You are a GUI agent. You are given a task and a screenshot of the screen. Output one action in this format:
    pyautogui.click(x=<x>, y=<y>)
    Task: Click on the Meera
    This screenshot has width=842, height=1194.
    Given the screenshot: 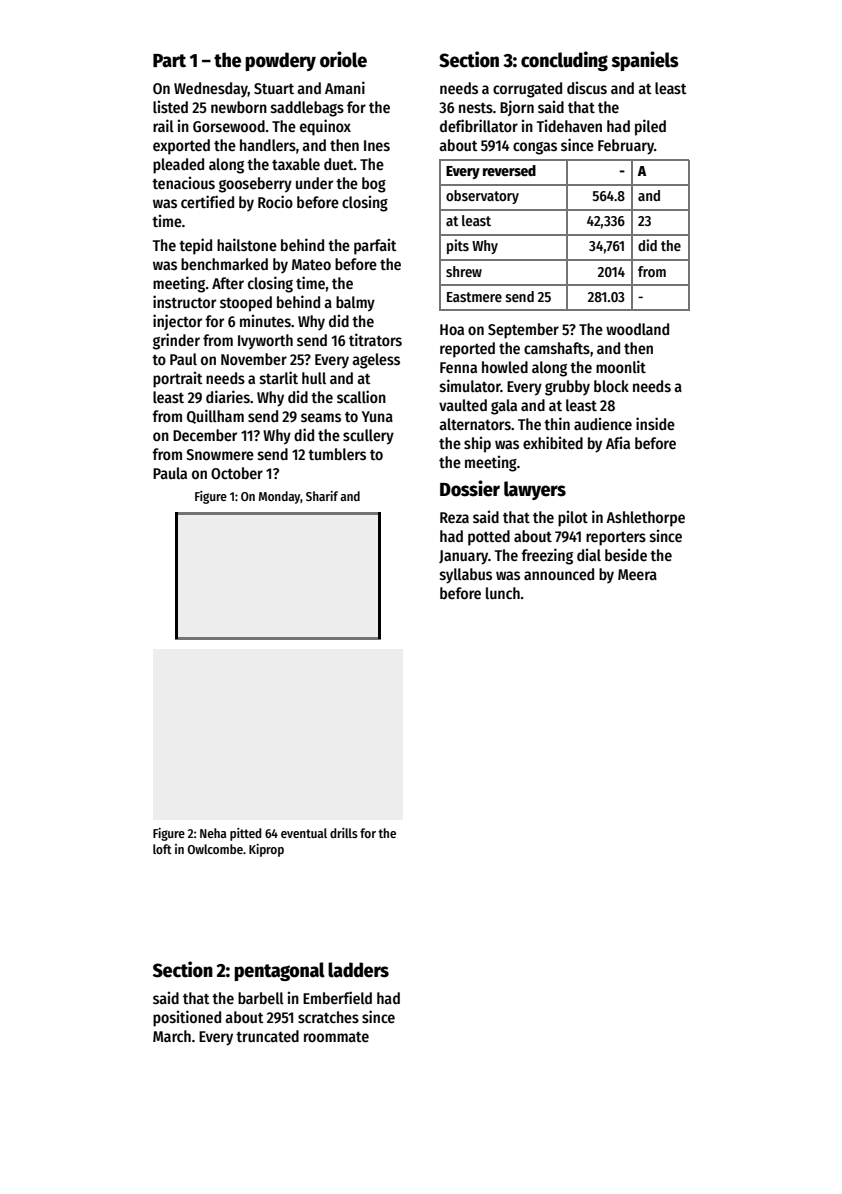 What is the action you would take?
    pyautogui.click(x=637, y=574)
